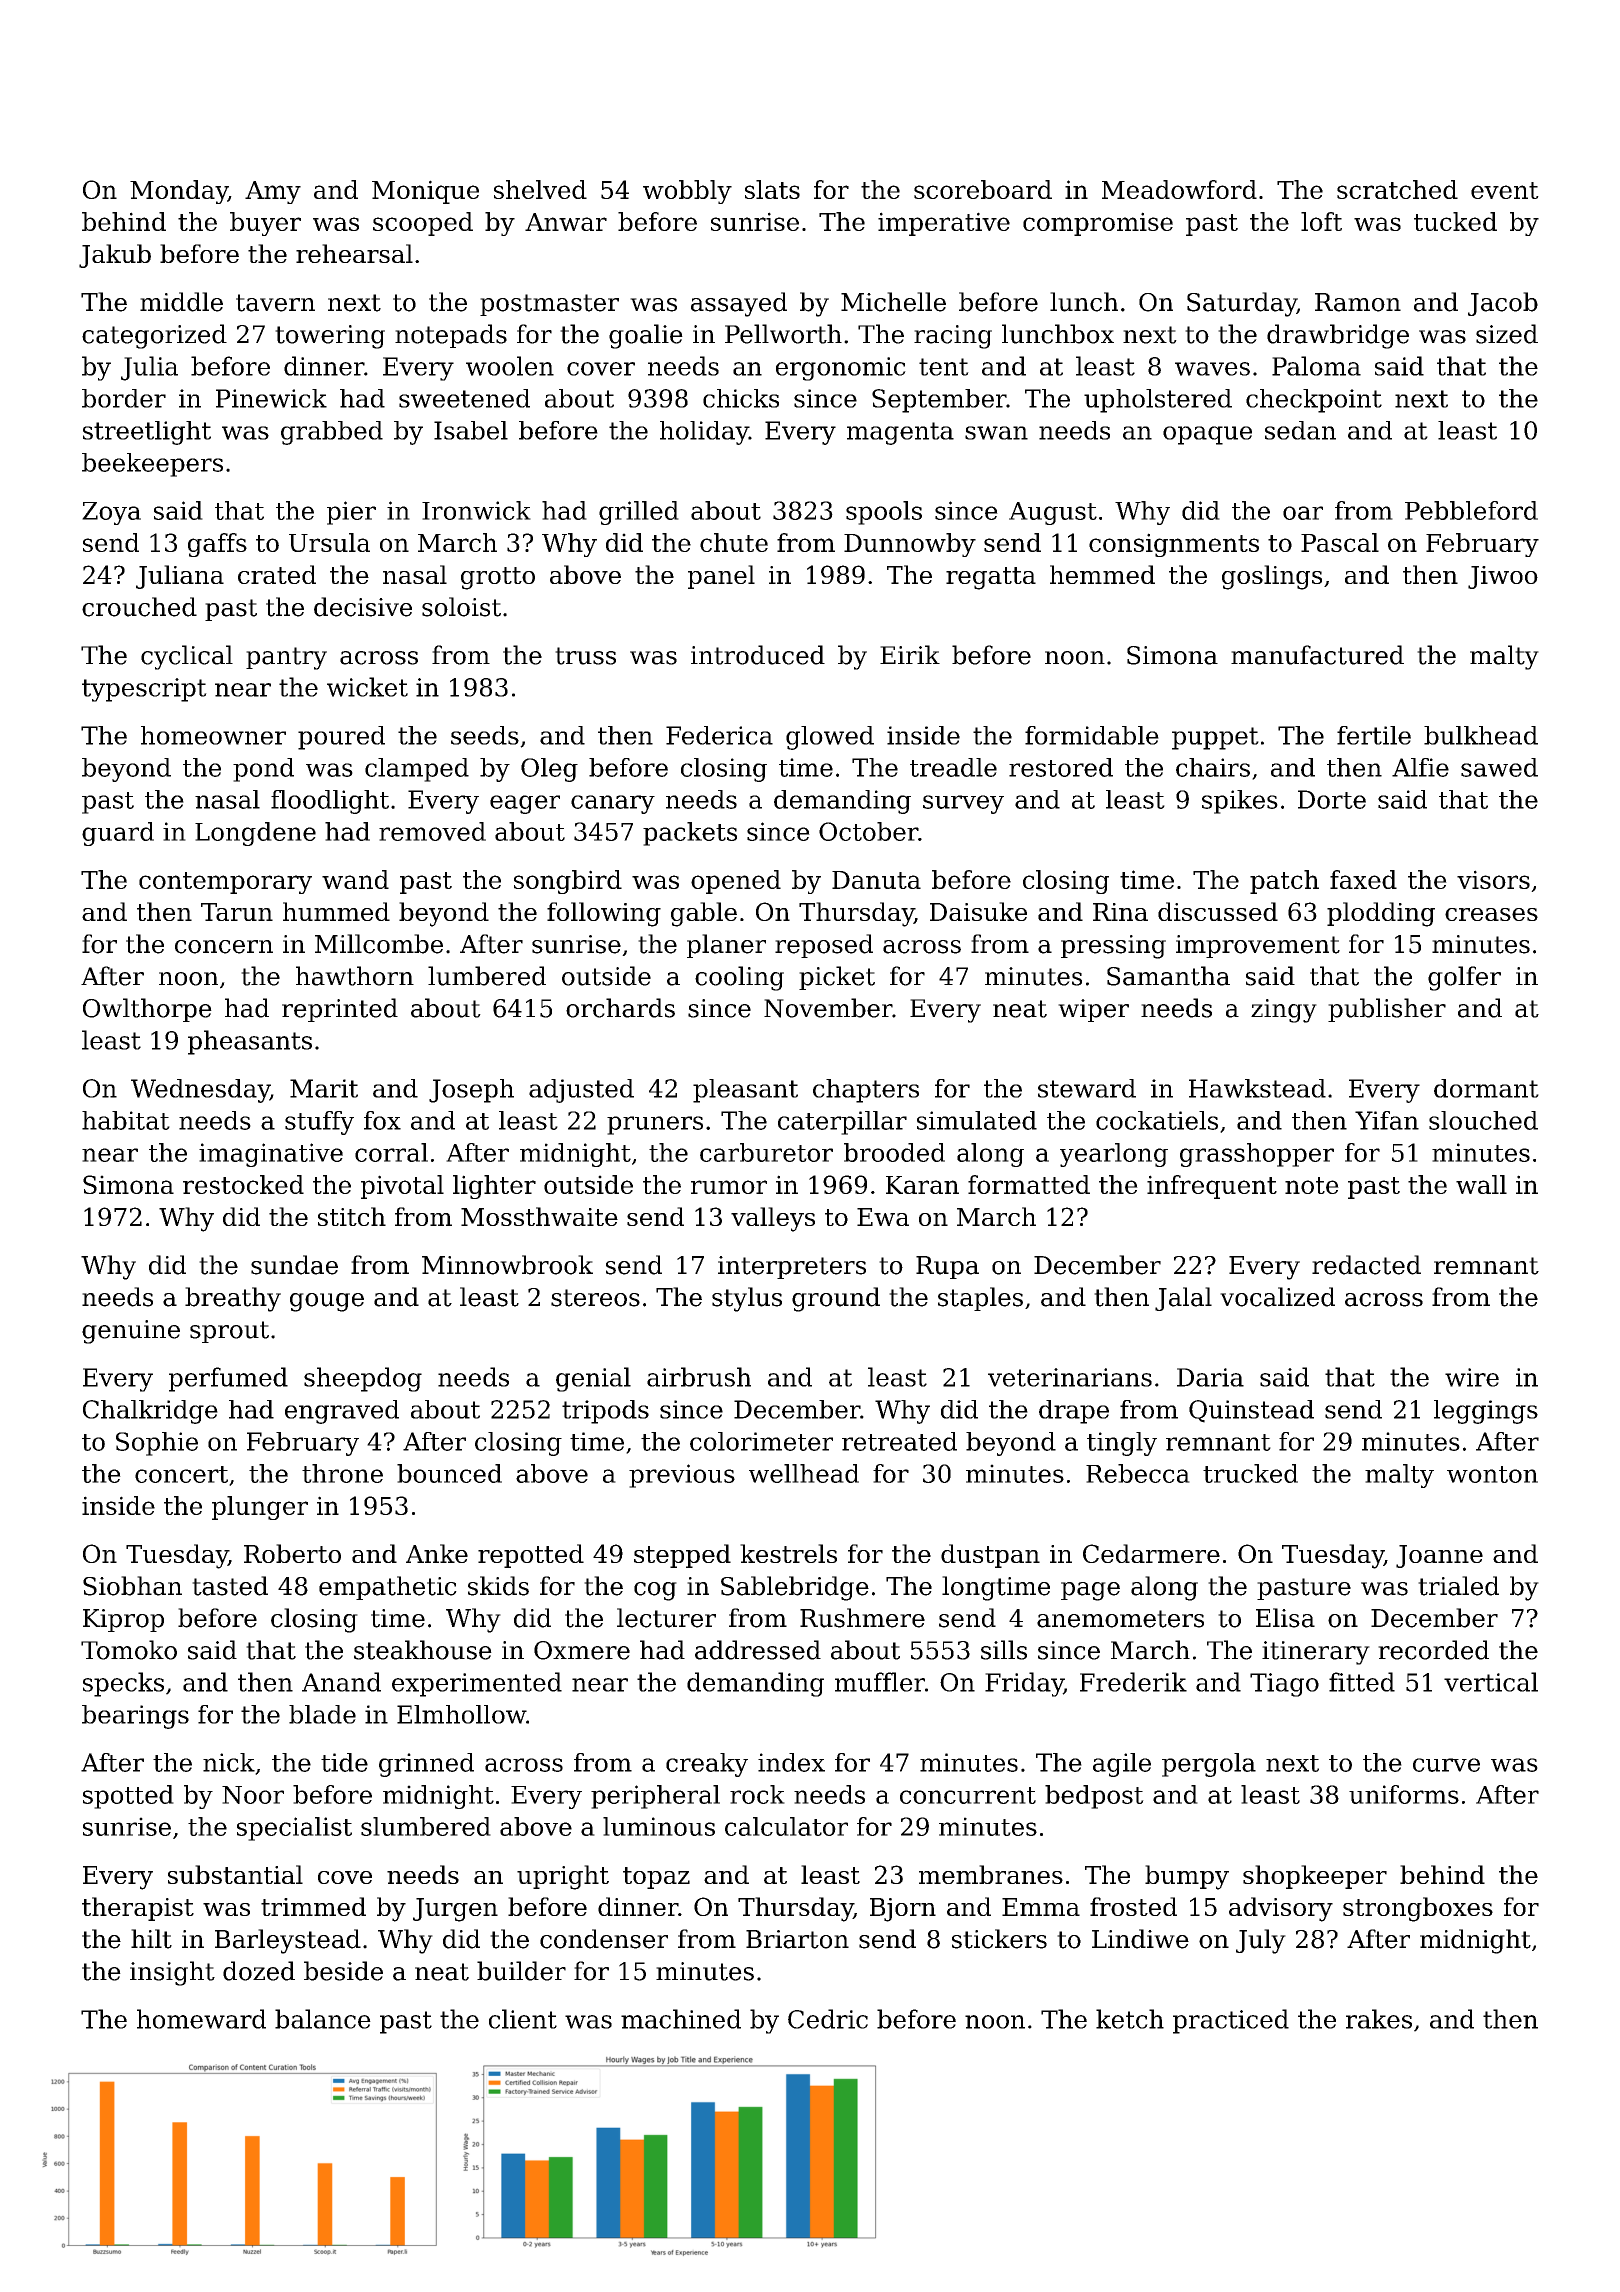  Describe the element at coordinates (1358, 302) in the screenshot. I see `Ramon` at that location.
